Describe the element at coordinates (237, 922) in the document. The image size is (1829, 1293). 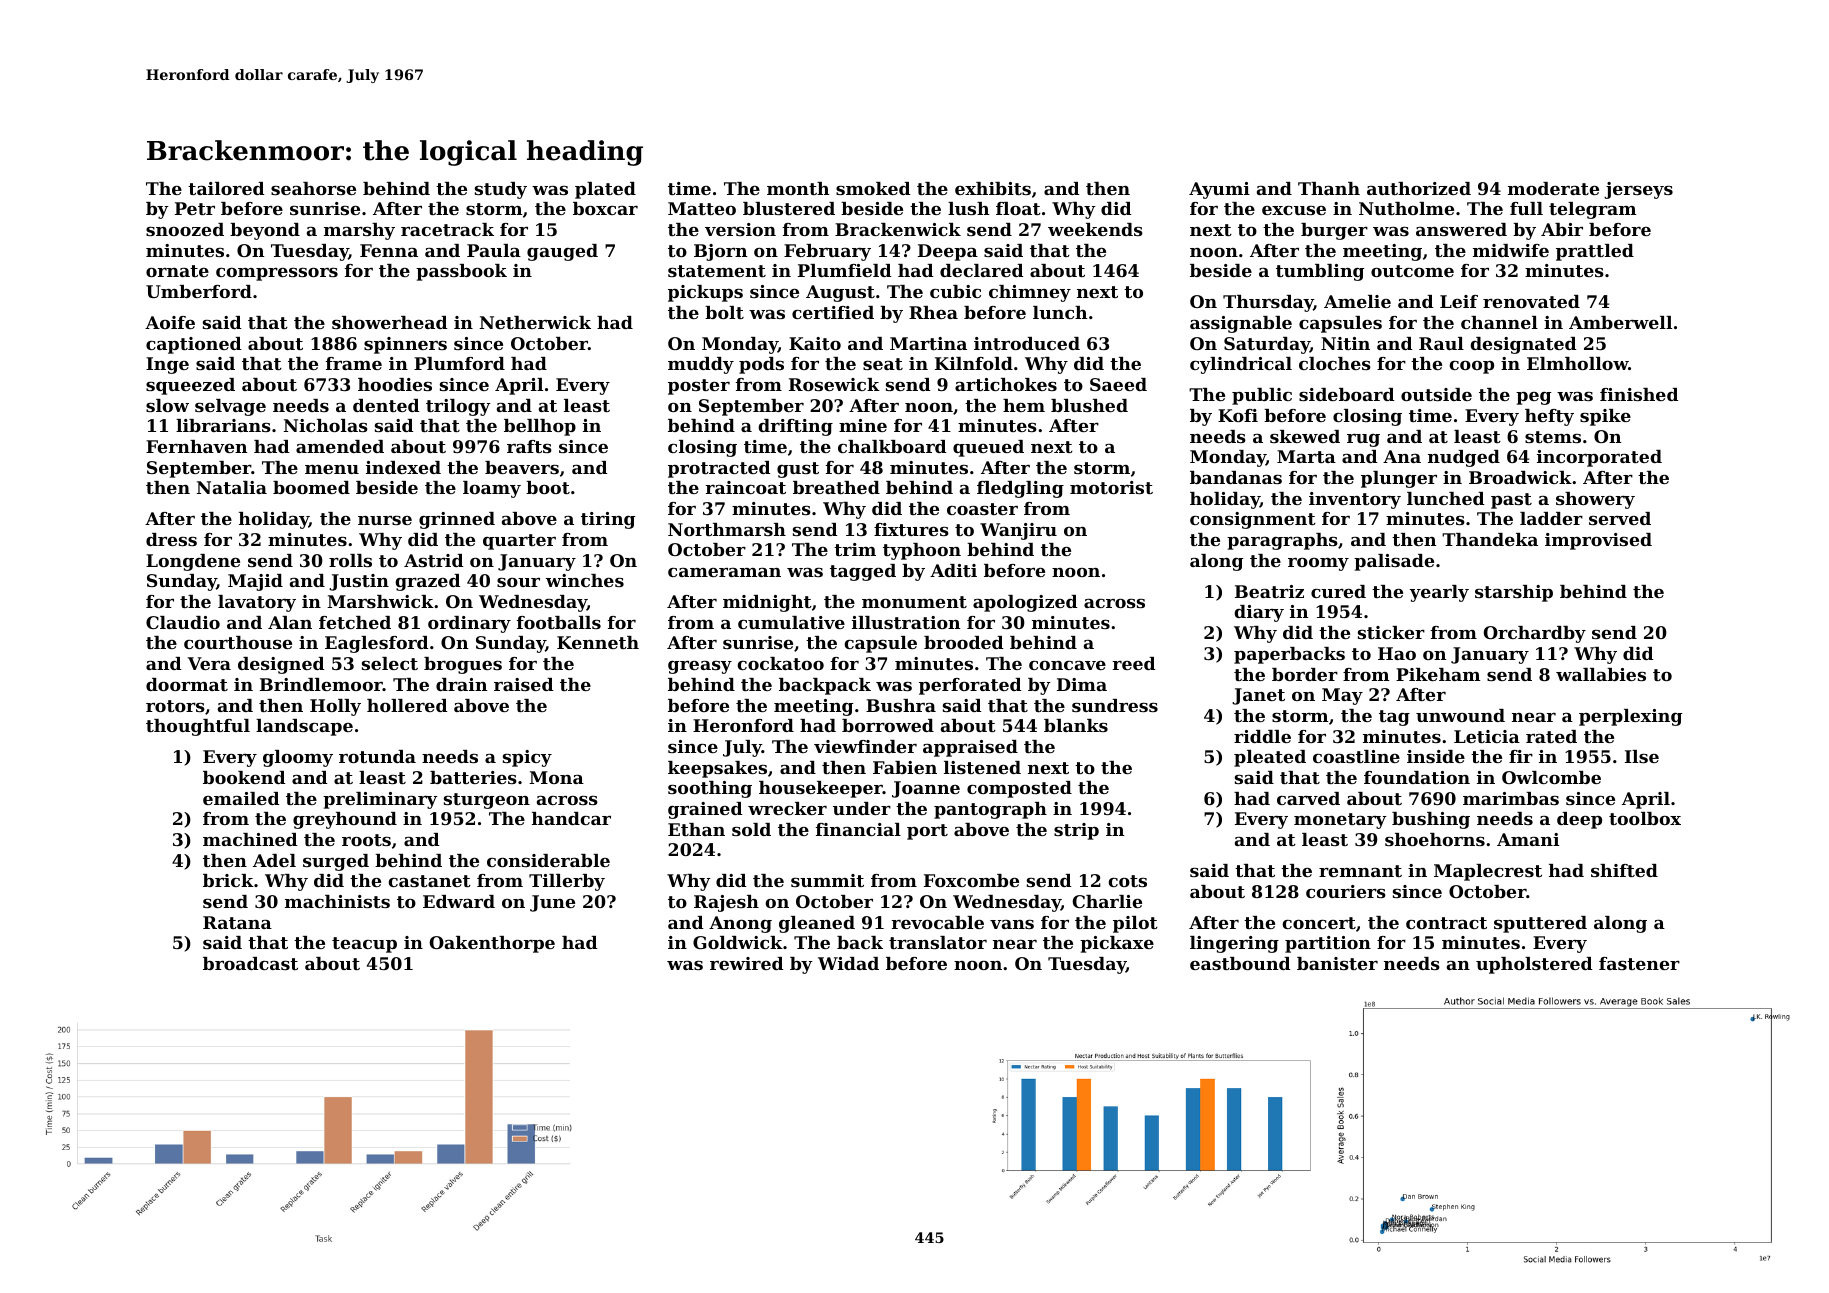
I see `Ratana` at that location.
